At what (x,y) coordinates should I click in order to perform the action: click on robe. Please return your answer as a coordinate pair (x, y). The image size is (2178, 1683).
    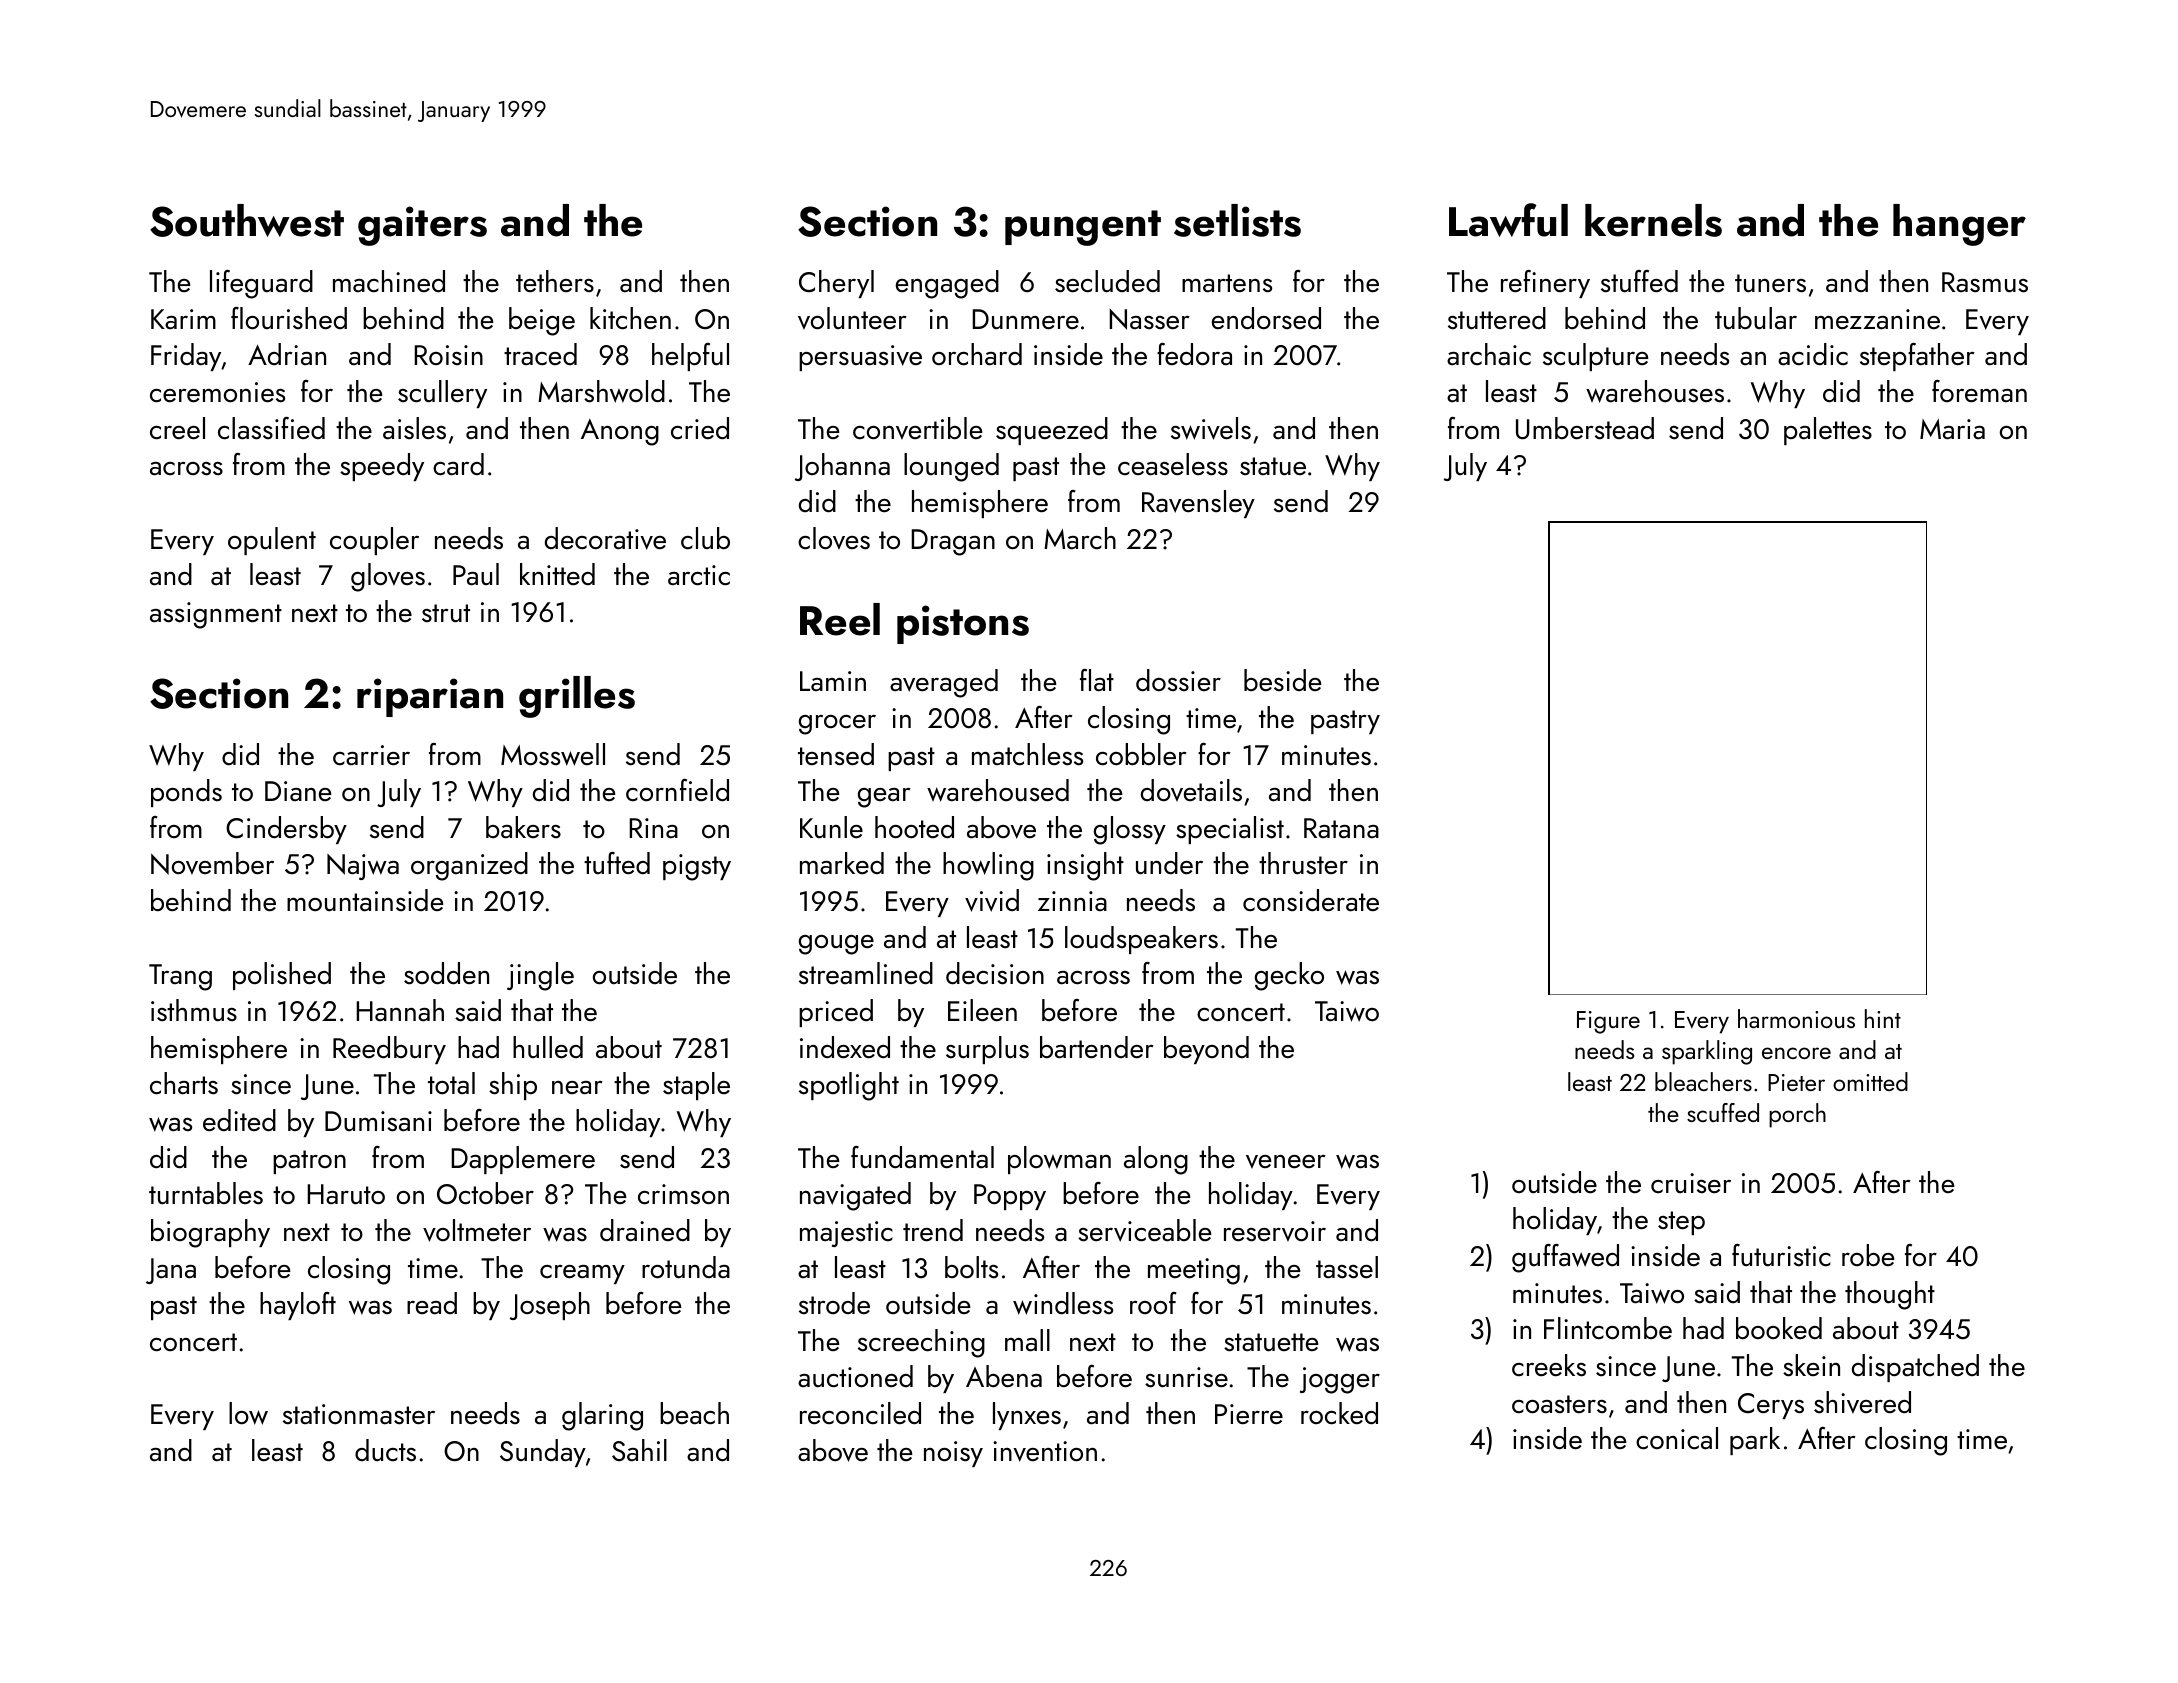
    Looking at the image, I should click on (1868, 1255).
